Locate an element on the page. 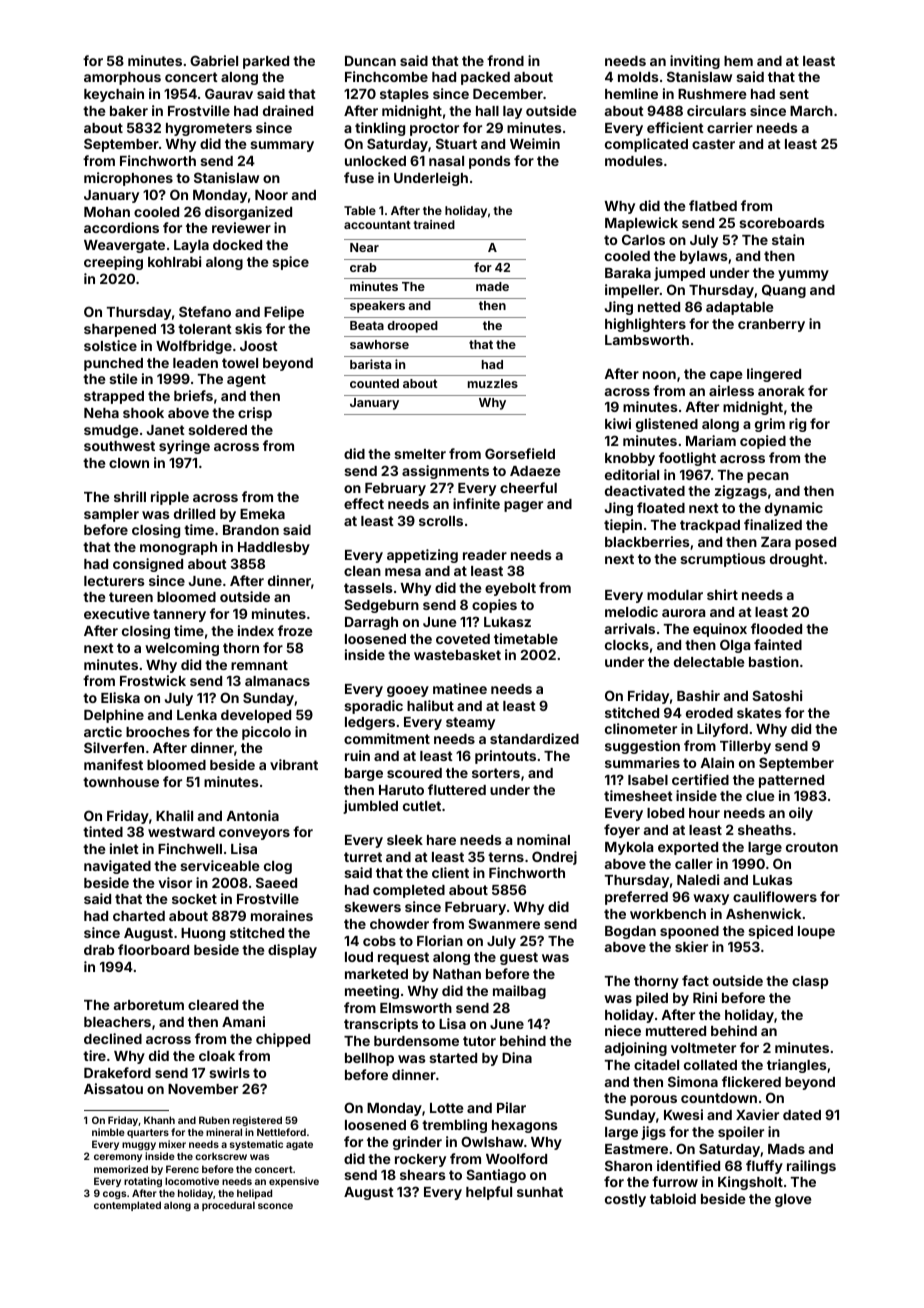 The width and height of the document is (924, 1308). tabloid is located at coordinates (673, 1198).
